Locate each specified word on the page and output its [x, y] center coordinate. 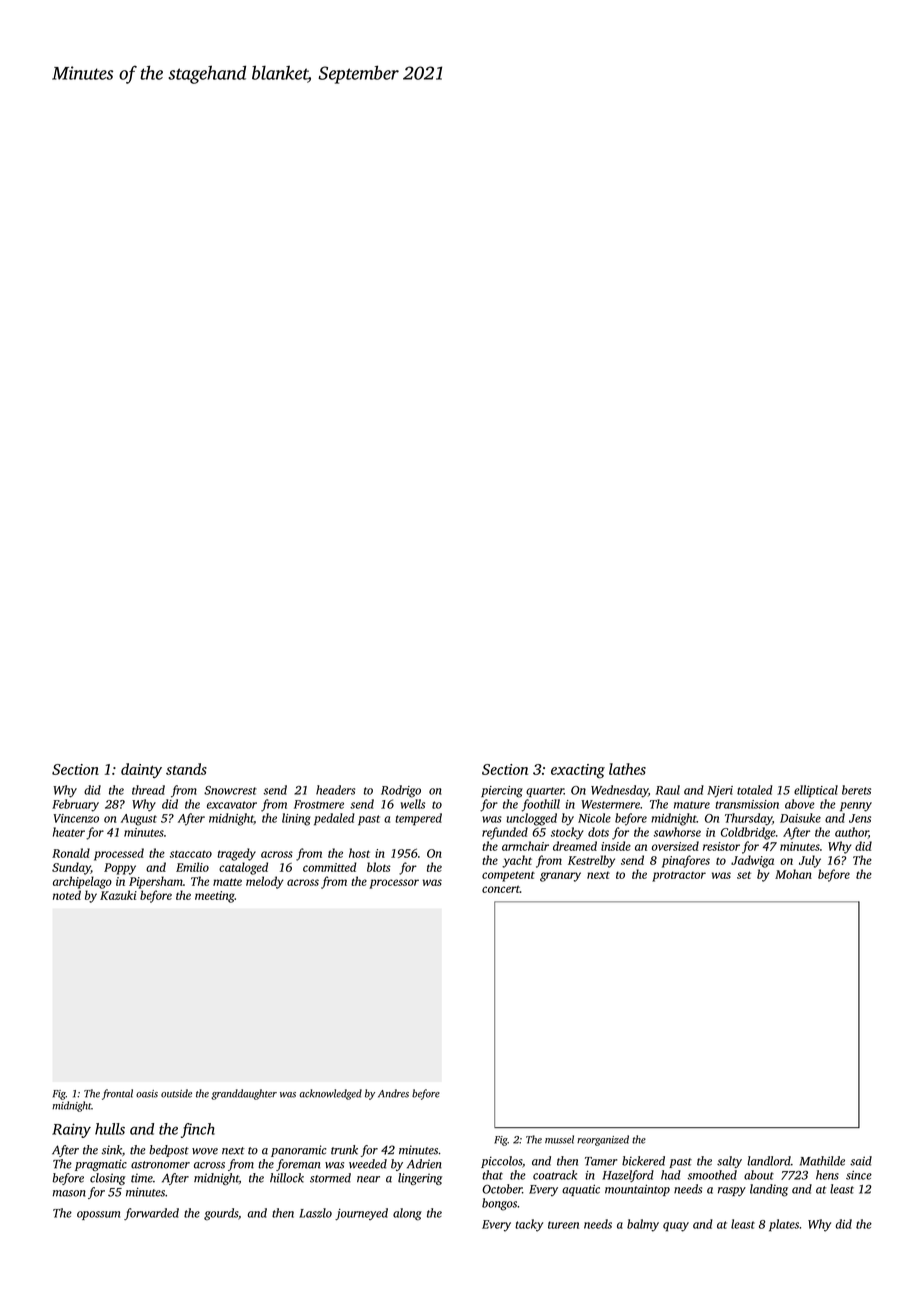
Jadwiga [752, 861]
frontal [117, 1094]
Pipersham [156, 882]
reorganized [603, 1140]
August [139, 820]
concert [501, 889]
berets [856, 790]
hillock [287, 1178]
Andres [393, 1093]
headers [335, 790]
